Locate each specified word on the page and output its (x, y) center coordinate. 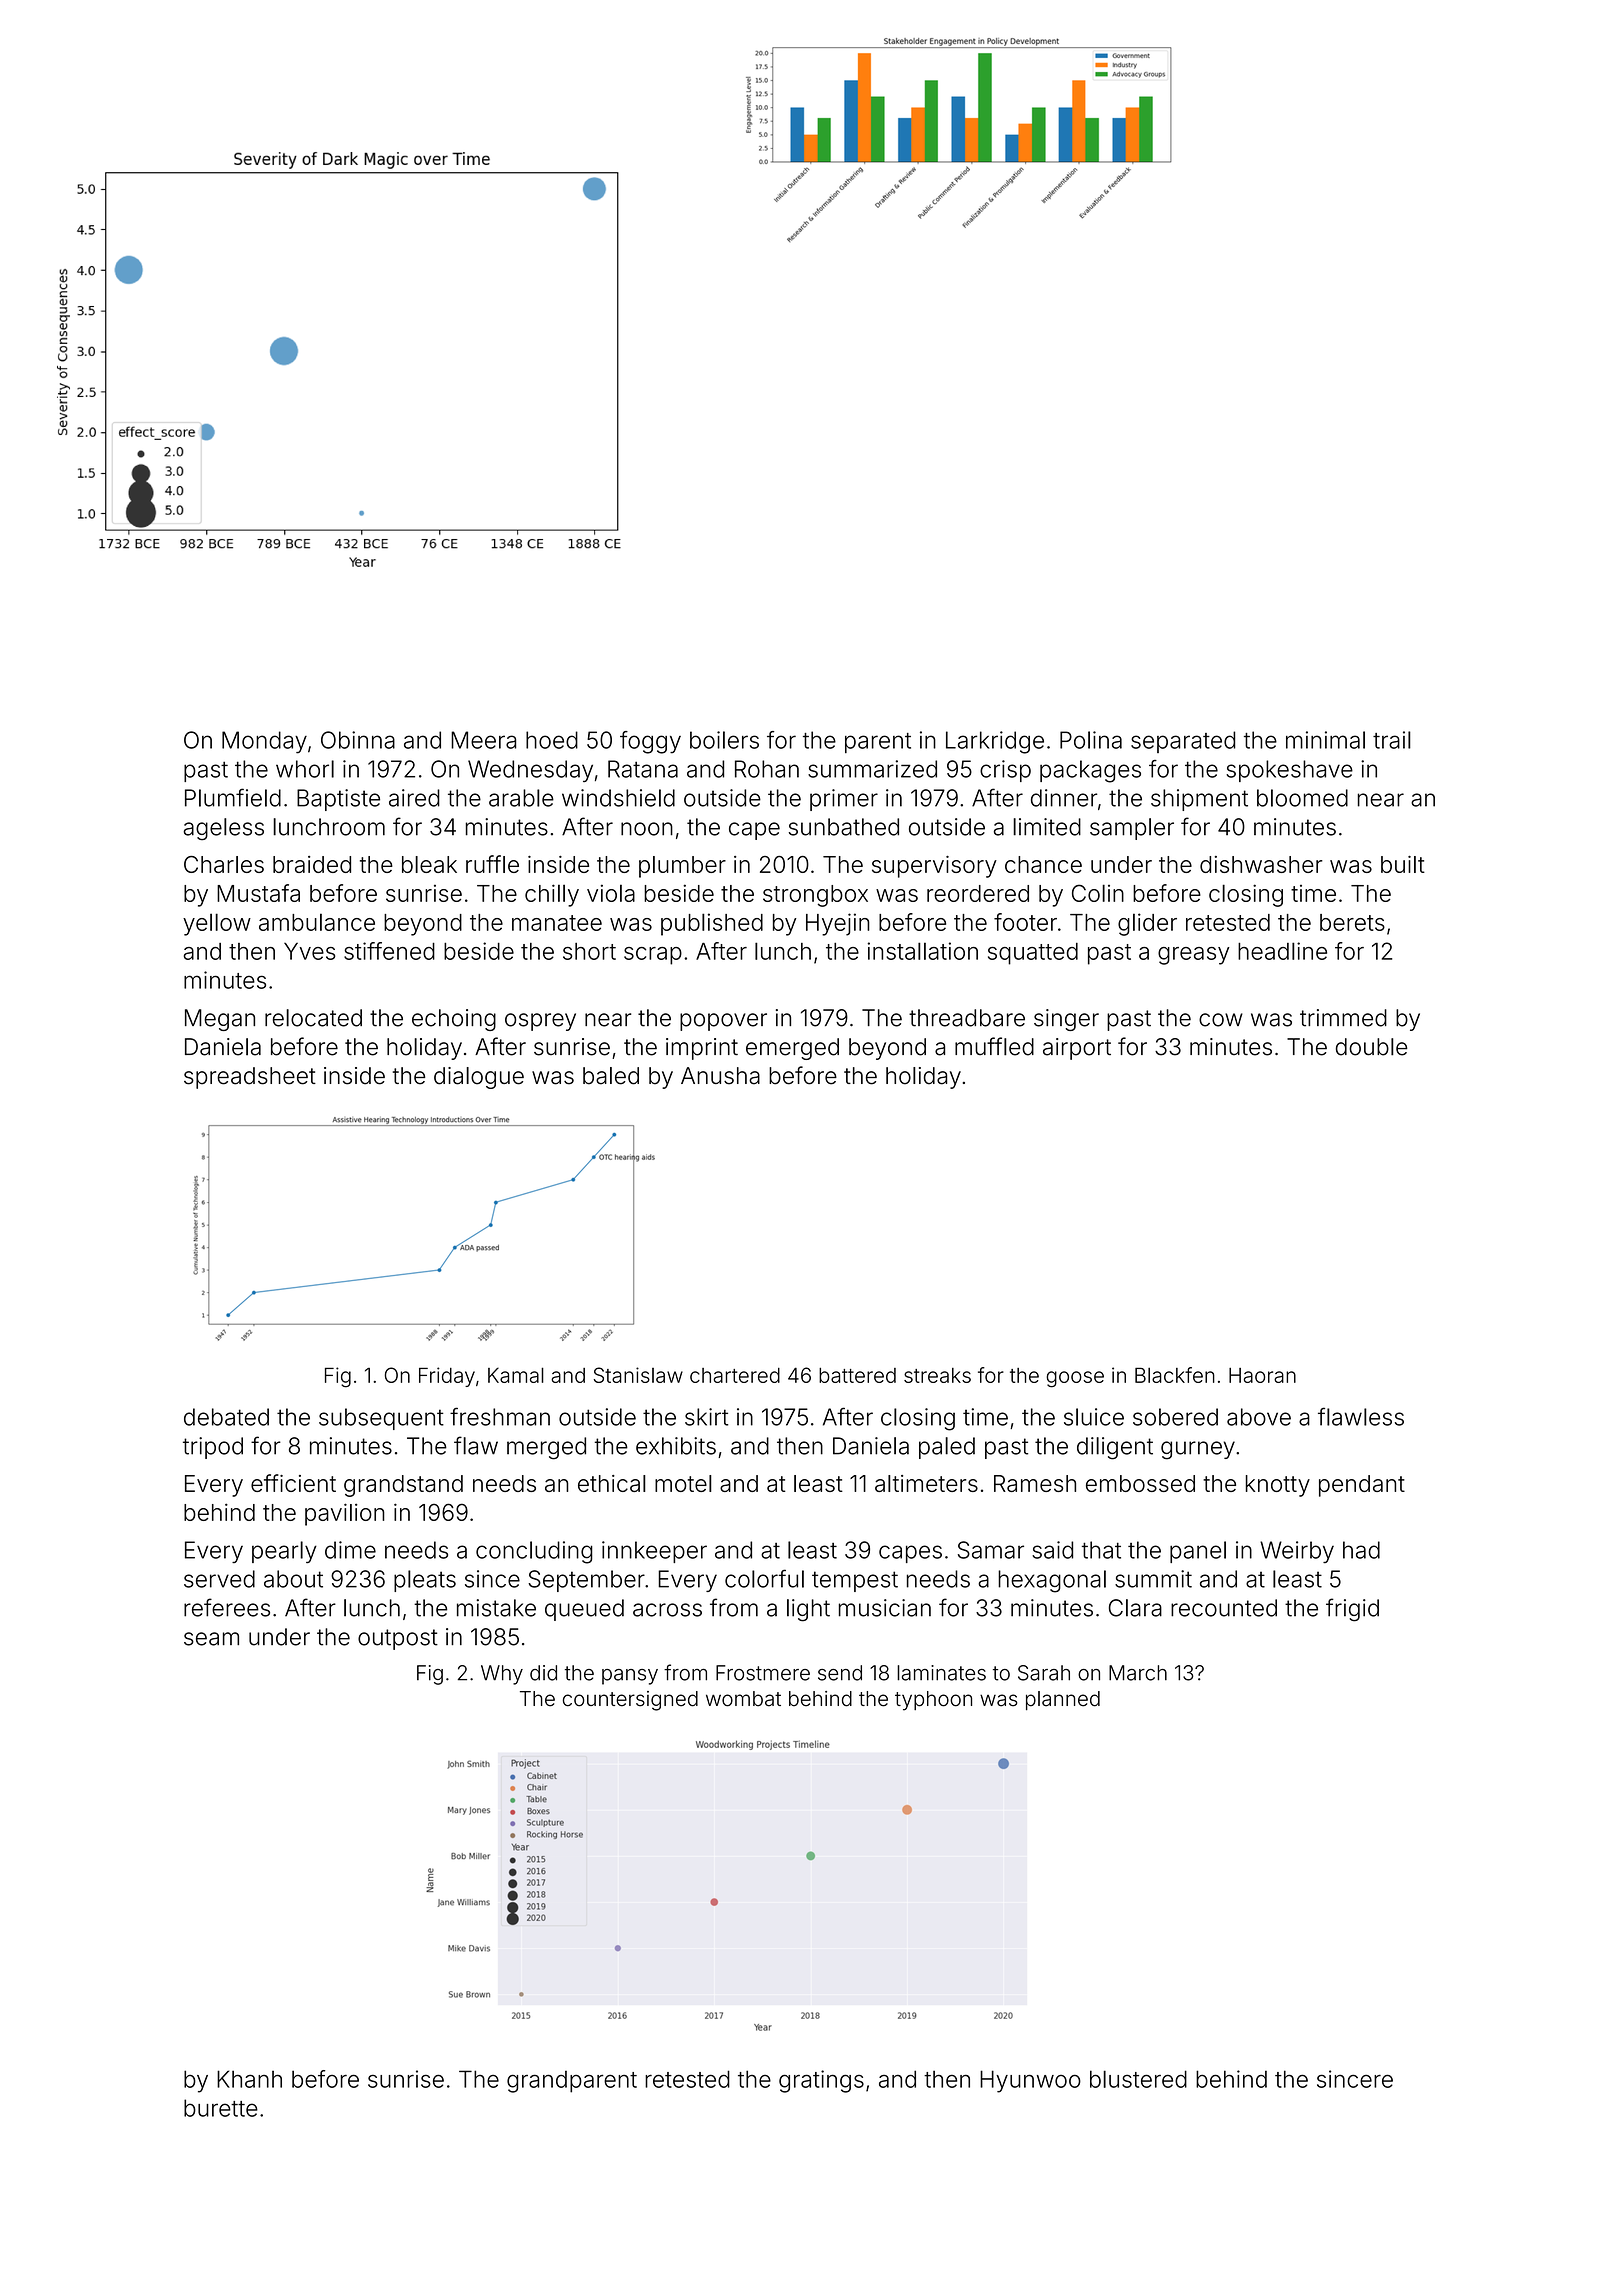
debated (226, 1417)
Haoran (1262, 1375)
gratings (821, 2081)
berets (1352, 922)
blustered (1138, 2079)
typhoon (933, 1701)
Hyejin (837, 924)
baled (611, 1076)
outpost (398, 1639)
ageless (223, 829)
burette (221, 2108)
